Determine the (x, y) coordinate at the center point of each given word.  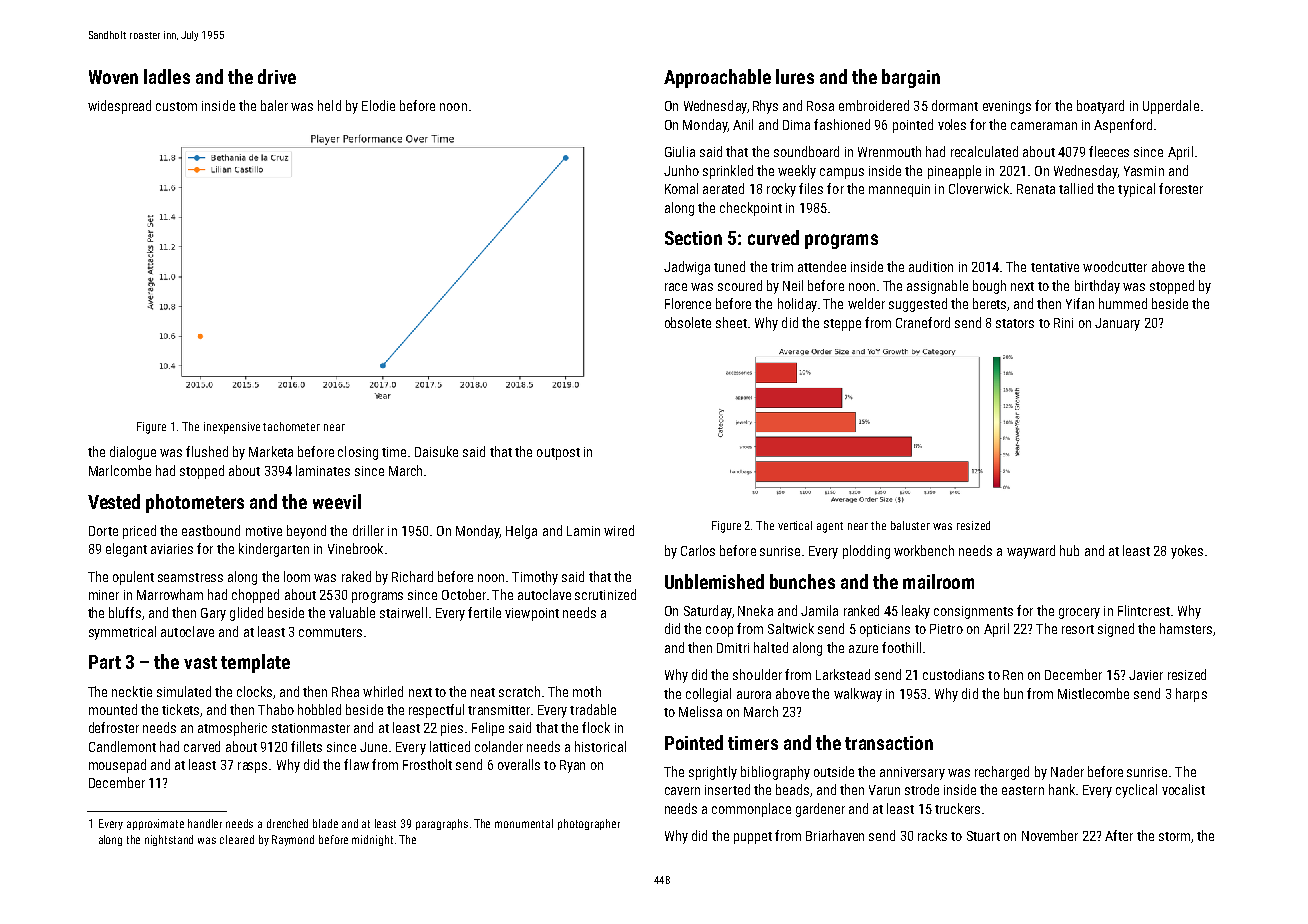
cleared (237, 839)
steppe (842, 325)
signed (1116, 630)
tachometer (291, 426)
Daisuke (436, 451)
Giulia (680, 151)
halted (771, 647)
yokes (1187, 552)
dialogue (133, 453)
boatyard (1100, 107)
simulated (184, 691)
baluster (910, 525)
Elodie (378, 105)
